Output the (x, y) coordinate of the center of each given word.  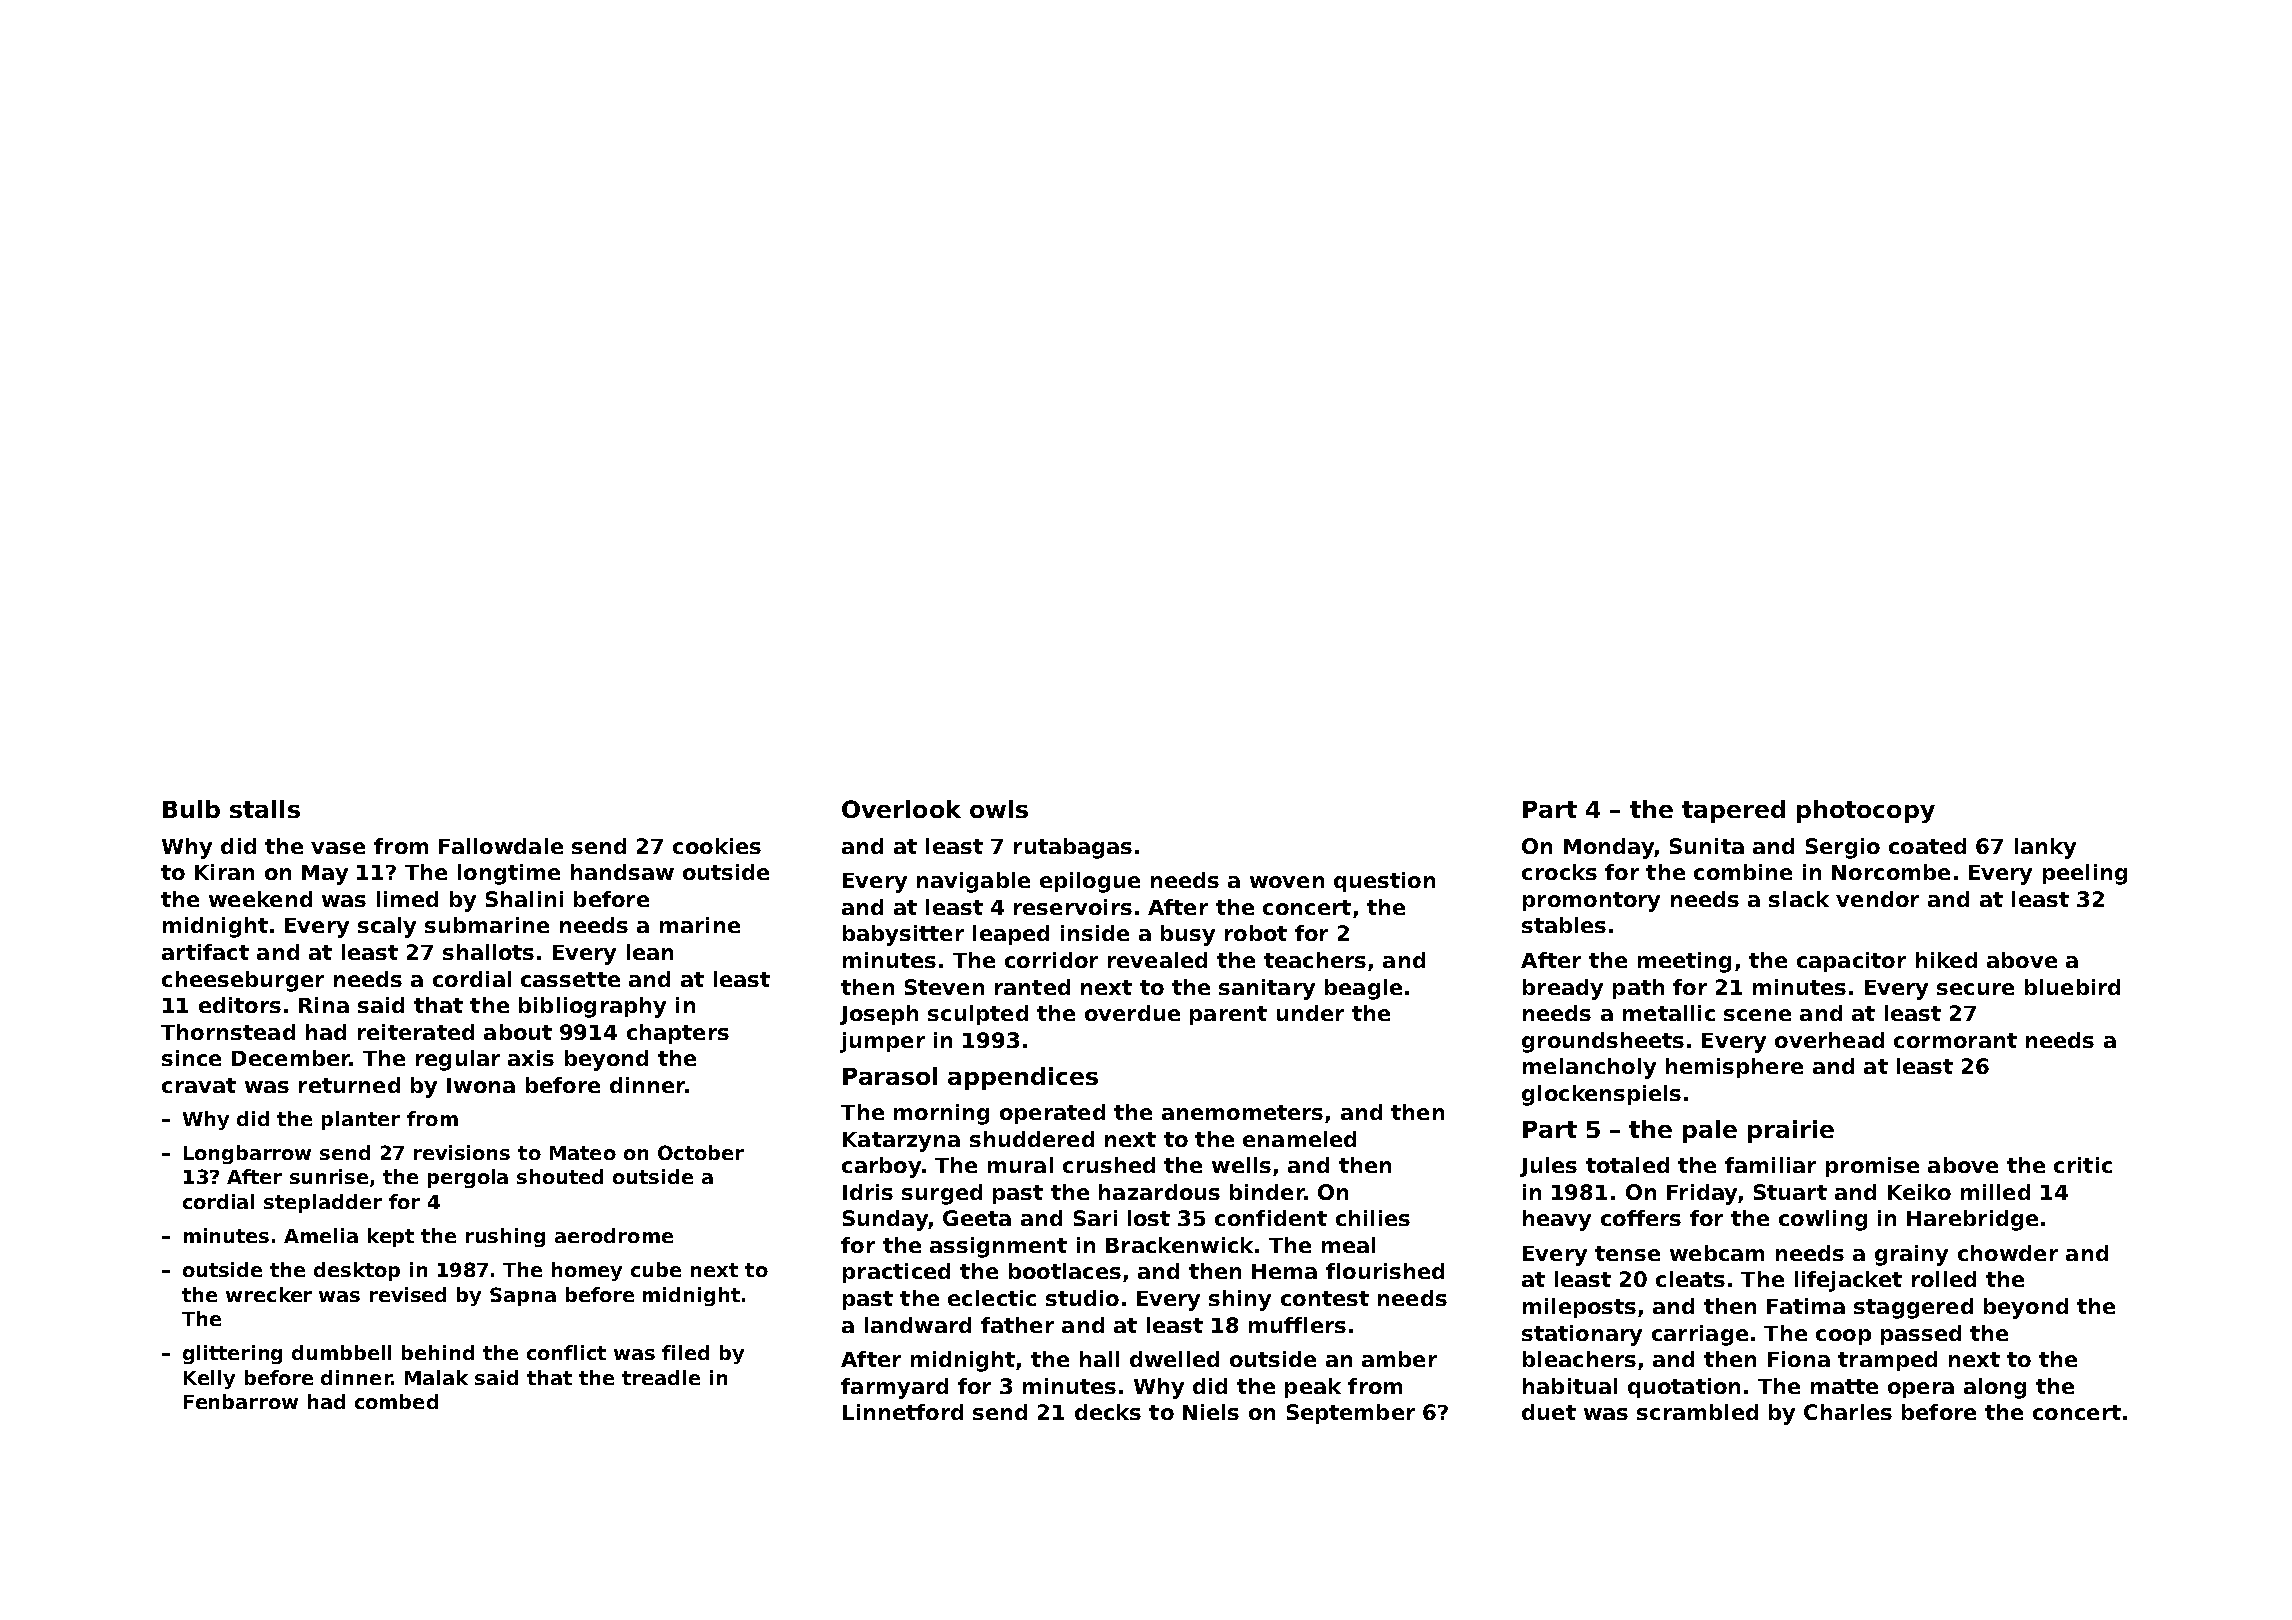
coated (1927, 846)
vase (338, 848)
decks (1108, 1412)
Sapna (523, 1296)
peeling (2085, 874)
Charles (1848, 1412)
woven (1287, 882)
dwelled (1174, 1359)
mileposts (1579, 1308)
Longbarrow (247, 1154)
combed (396, 1401)
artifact (205, 952)
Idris (868, 1192)
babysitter (903, 935)
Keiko (1919, 1192)
